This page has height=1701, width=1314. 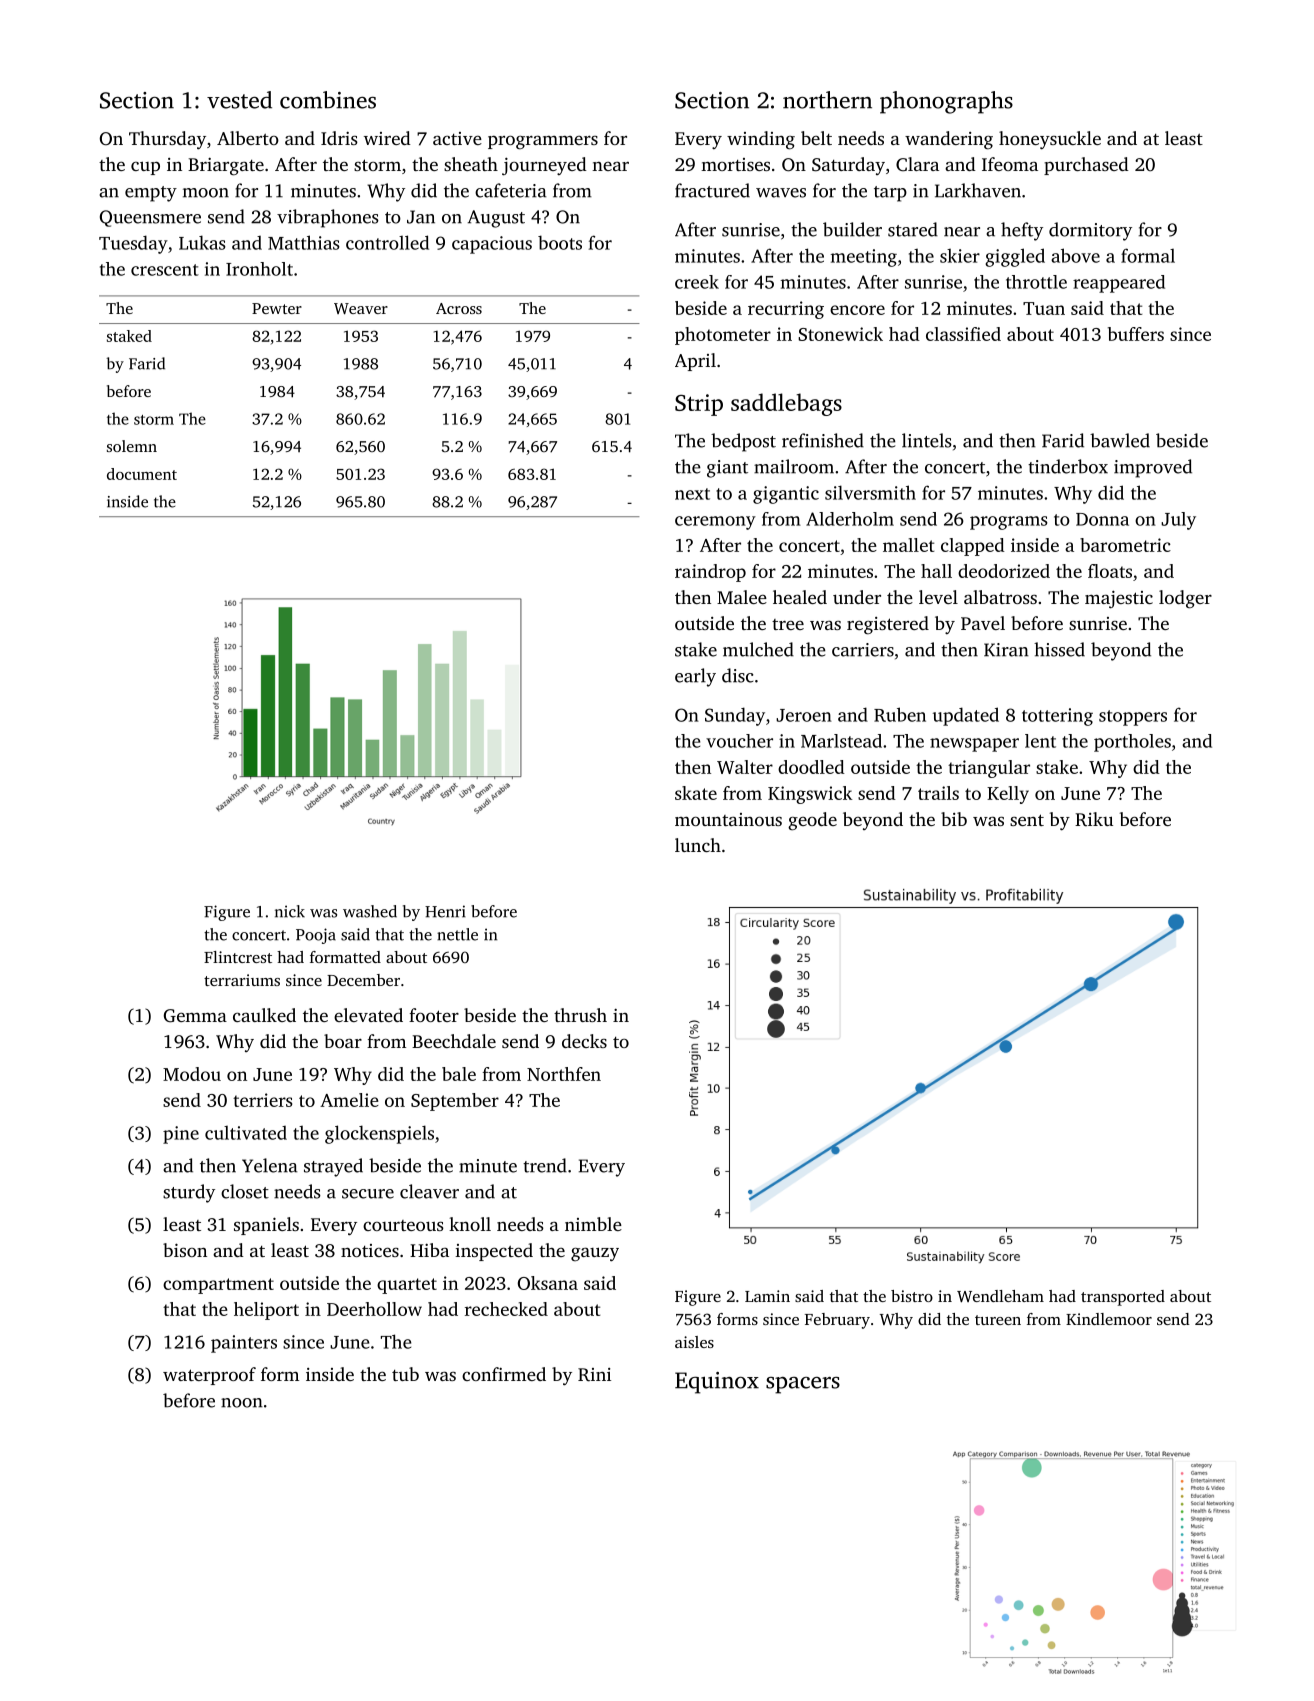 I want to click on decks, so click(x=584, y=1041).
